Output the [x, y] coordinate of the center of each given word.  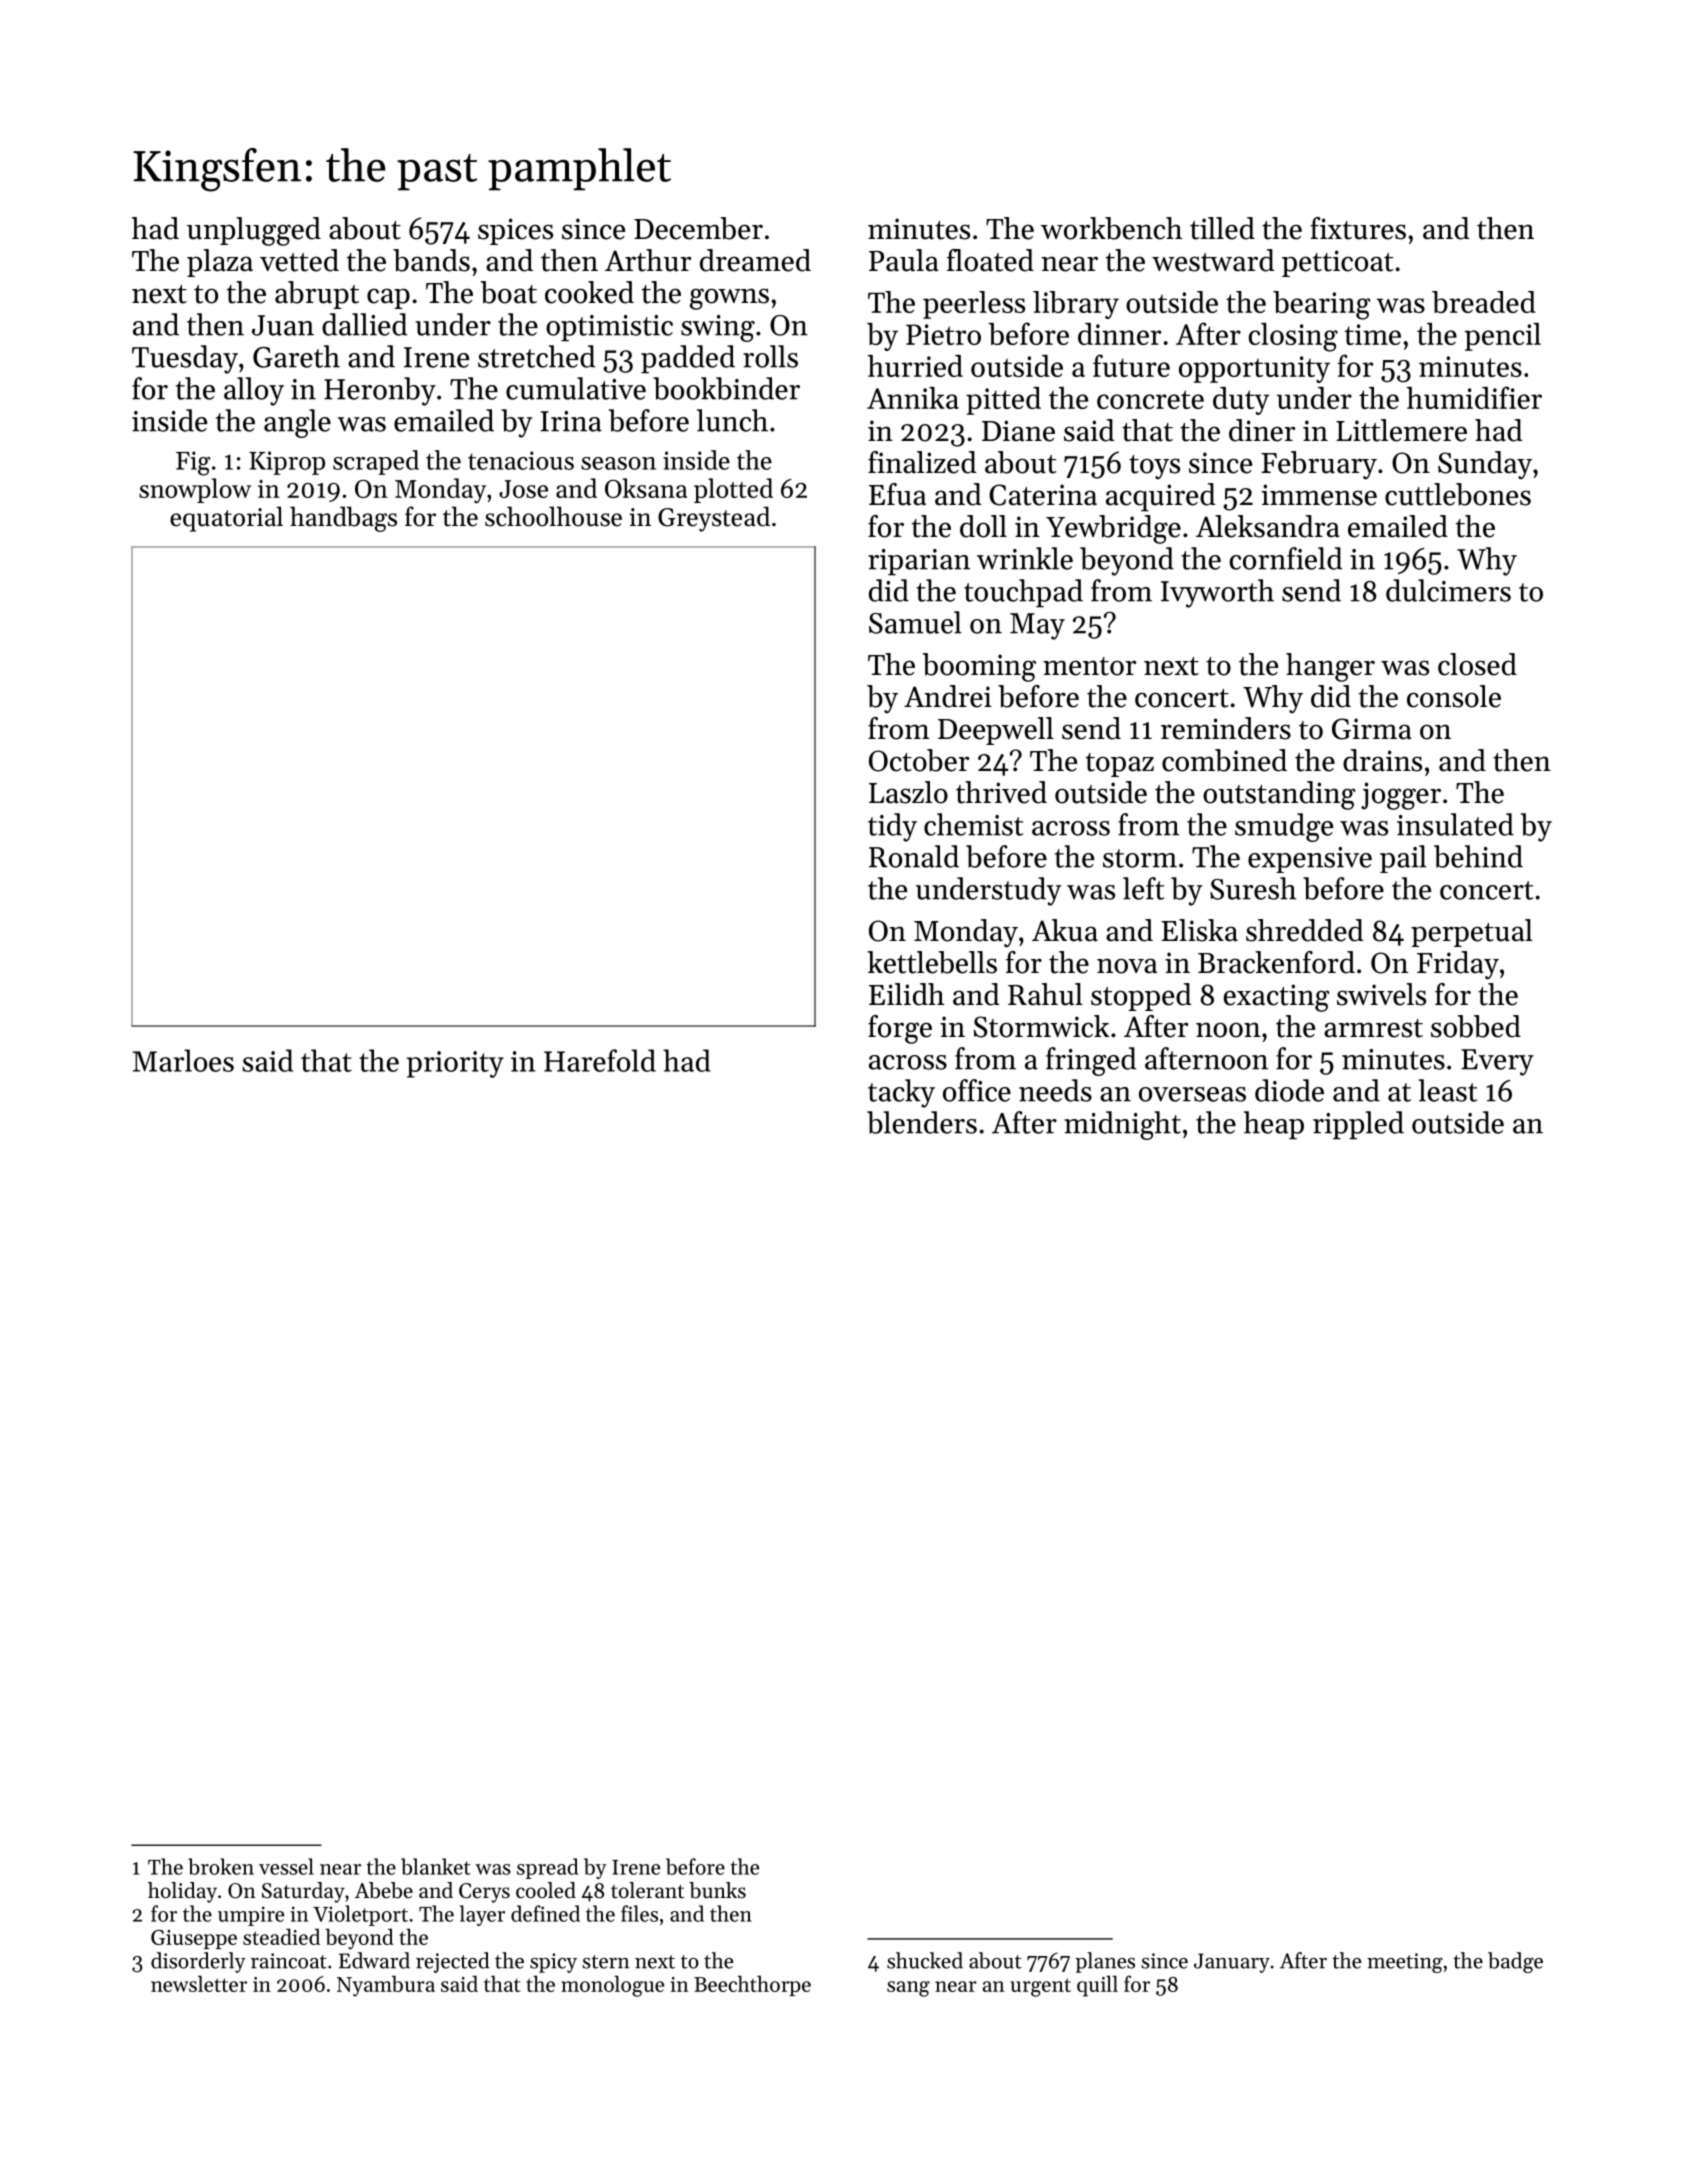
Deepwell [996, 731]
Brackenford [1276, 962]
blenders [922, 1122]
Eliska [1199, 930]
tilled [1222, 228]
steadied [281, 1936]
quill [1097, 1986]
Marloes [183, 1060]
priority [455, 1064]
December [698, 228]
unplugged [254, 231]
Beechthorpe [752, 1985]
